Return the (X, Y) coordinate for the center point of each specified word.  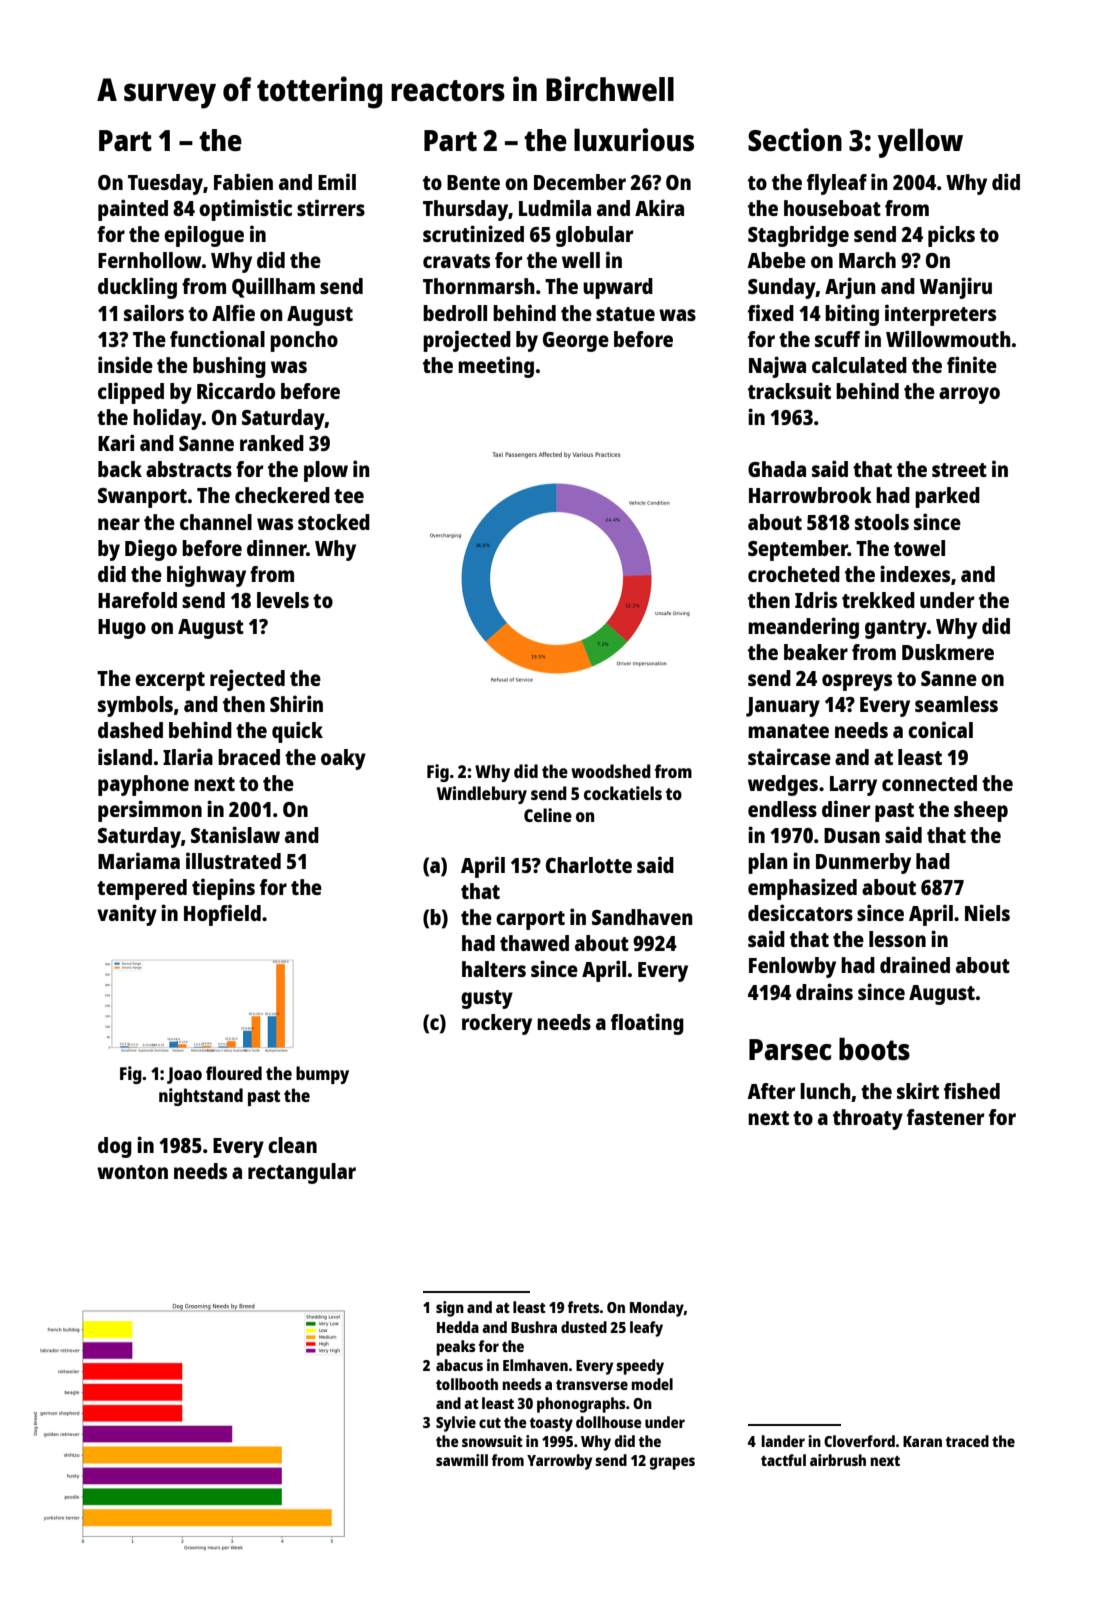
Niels (987, 912)
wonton (132, 1172)
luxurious (634, 139)
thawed (534, 943)
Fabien (243, 181)
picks (951, 236)
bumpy (322, 1075)
